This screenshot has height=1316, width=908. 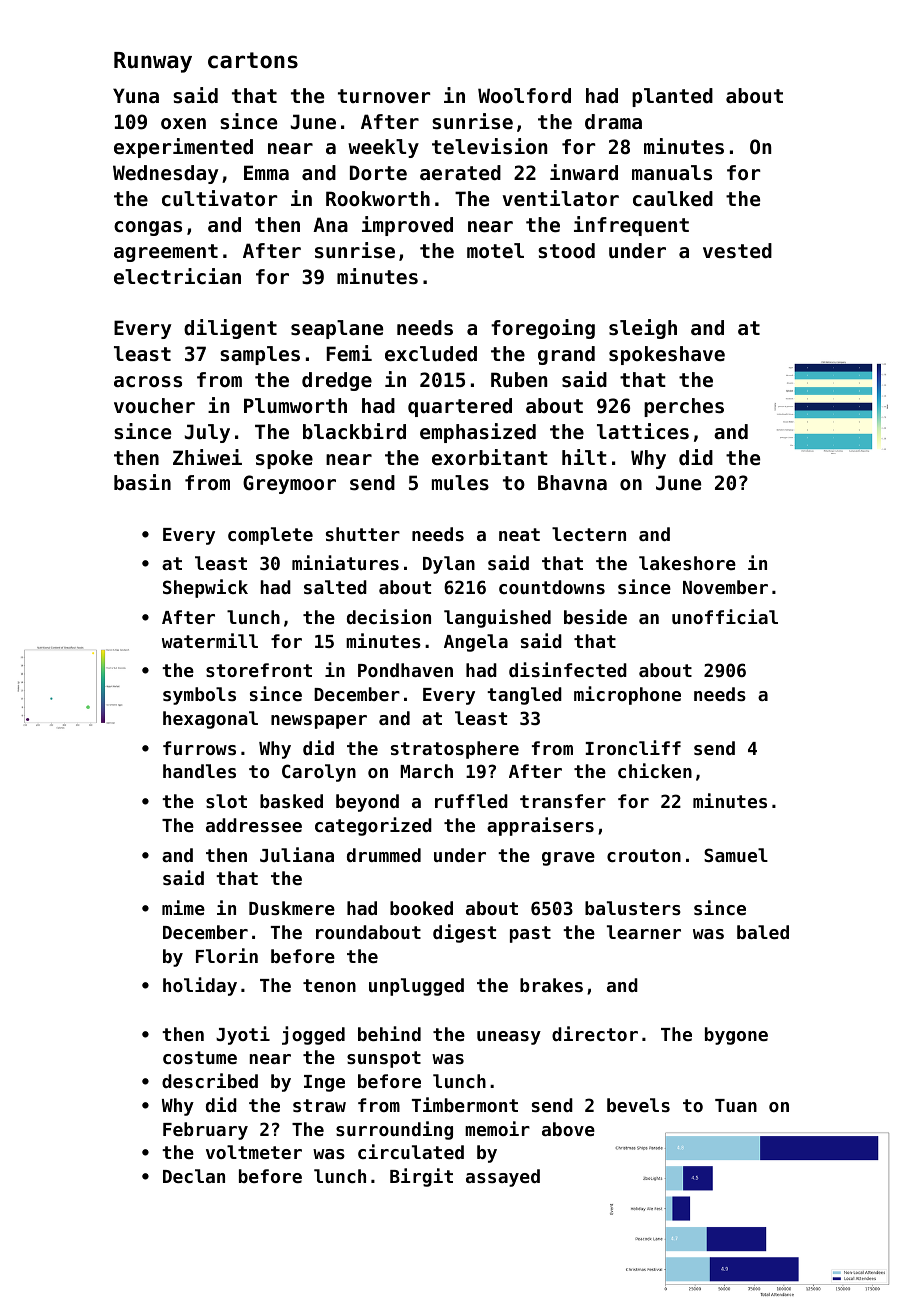 What do you see at coordinates (142, 482) in the screenshot?
I see `basin` at bounding box center [142, 482].
